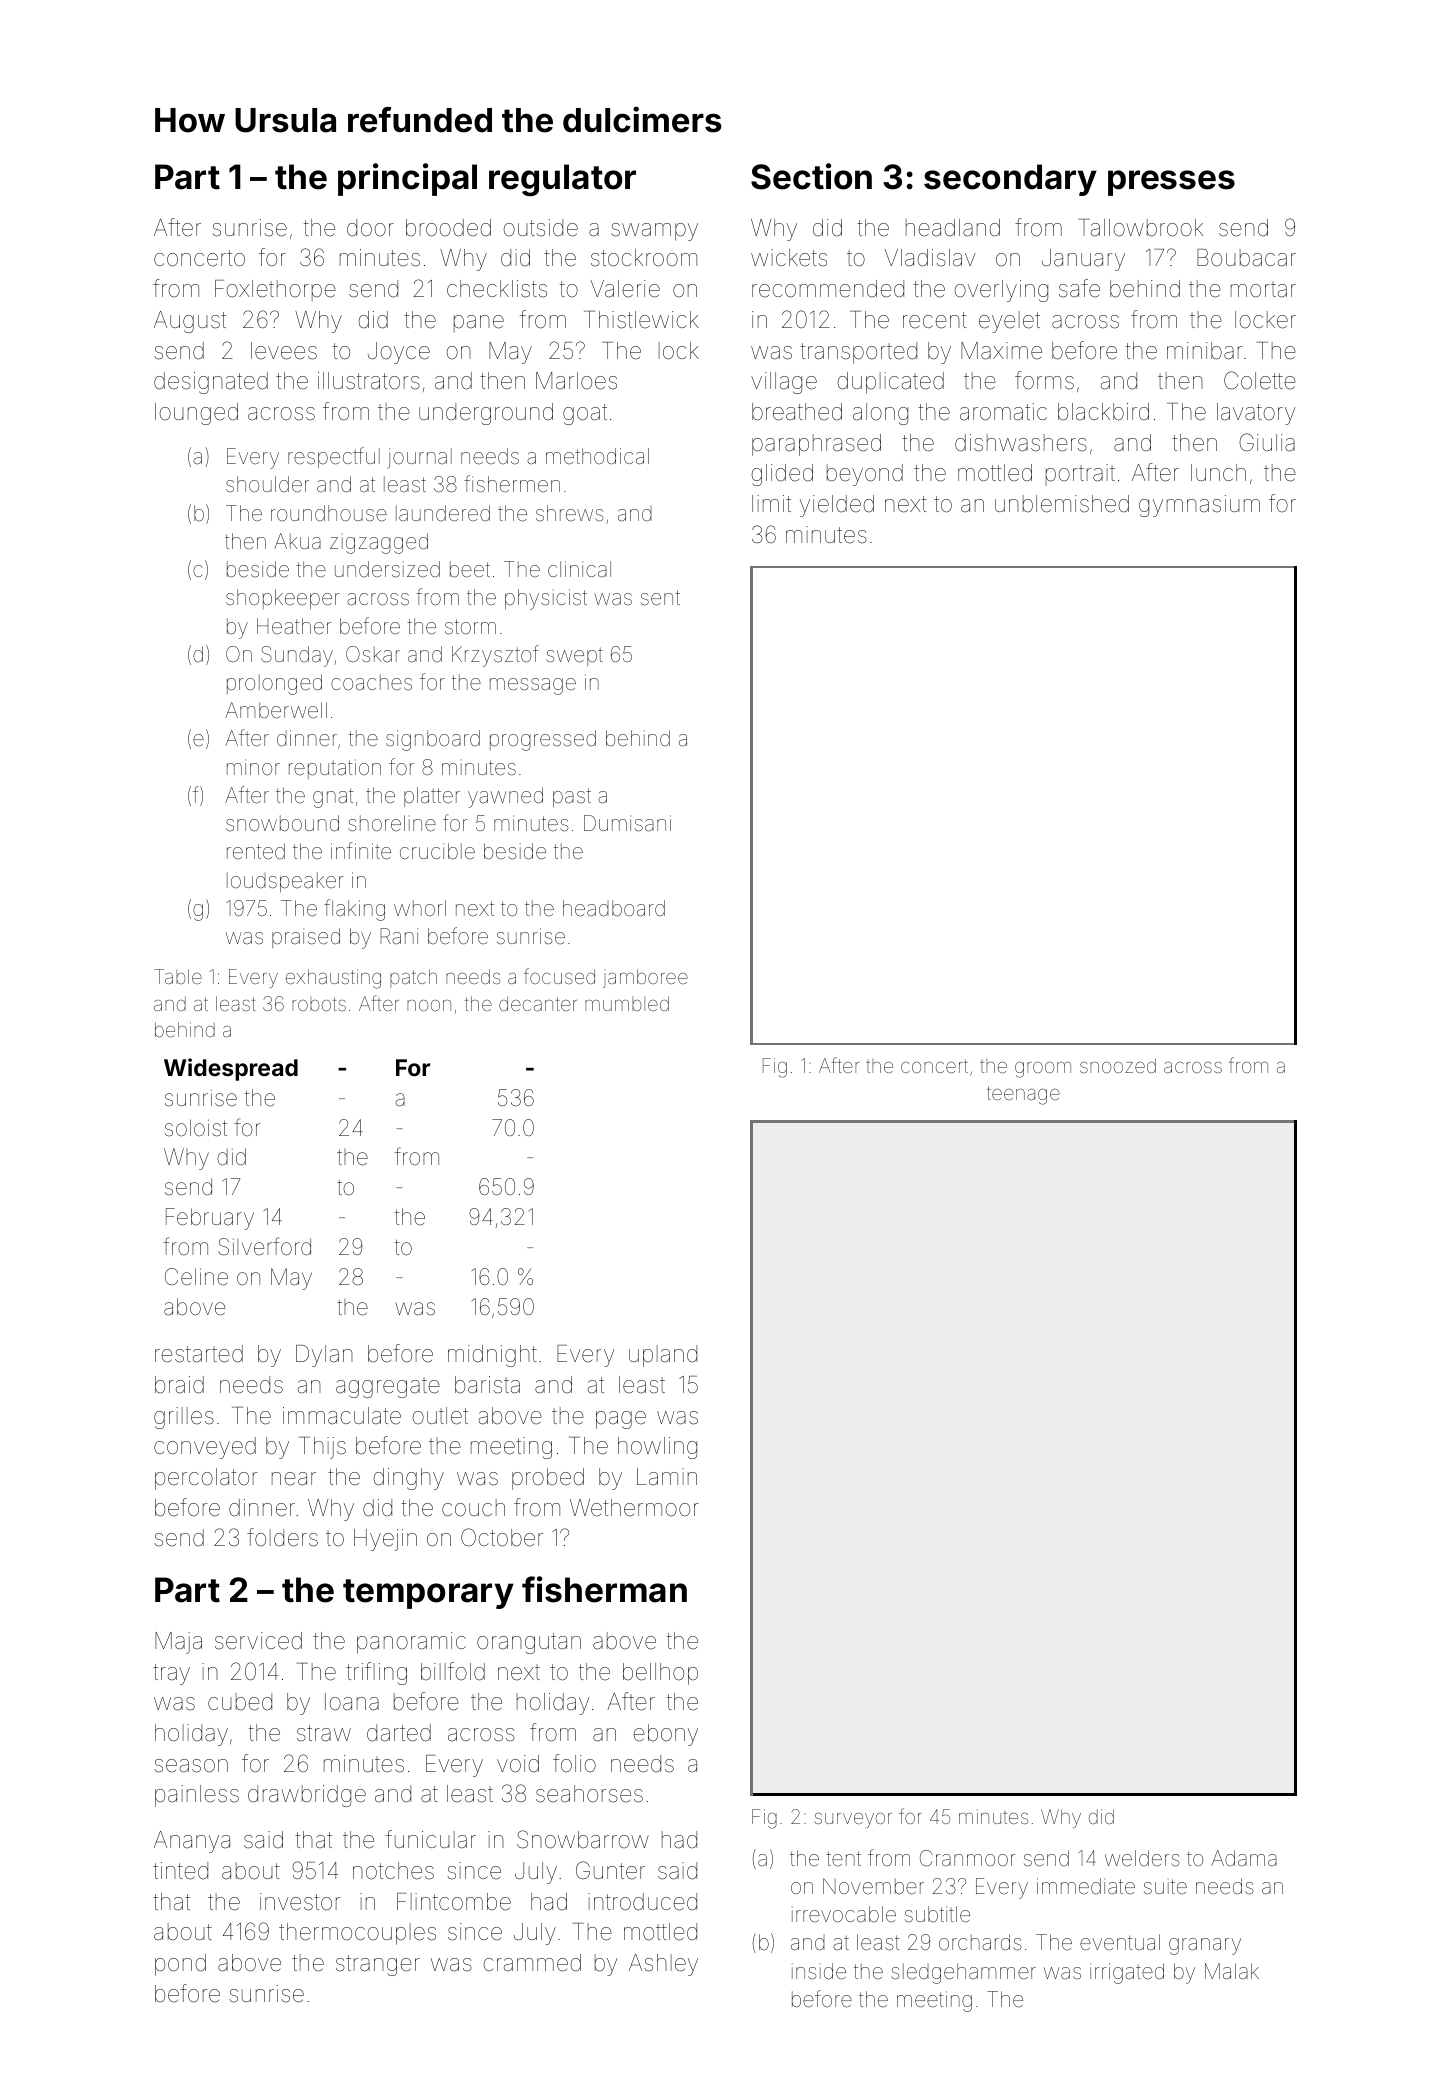  I want to click on surveyor, so click(853, 1820).
